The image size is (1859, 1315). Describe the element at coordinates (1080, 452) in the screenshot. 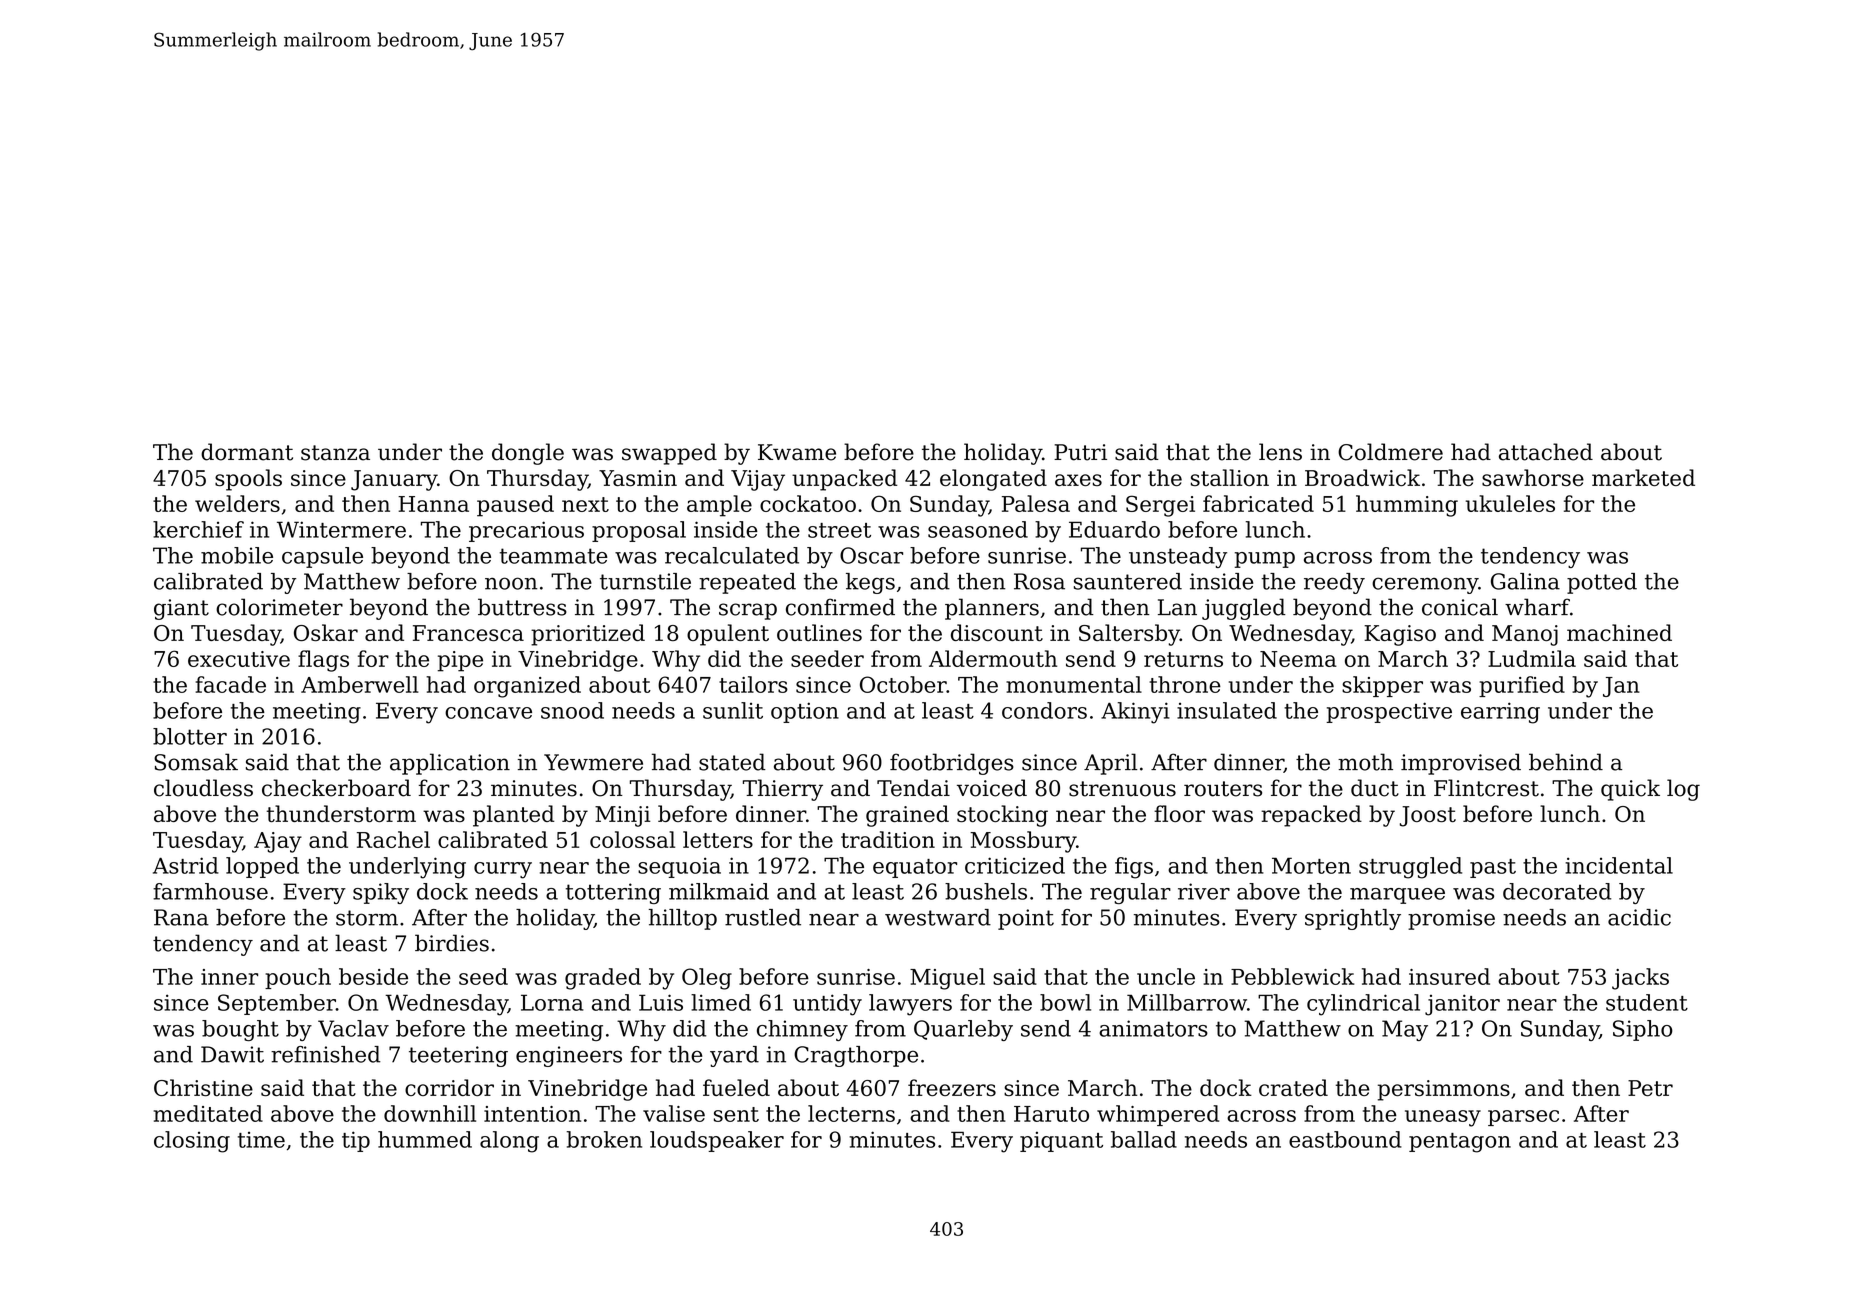

I see `Putri` at that location.
